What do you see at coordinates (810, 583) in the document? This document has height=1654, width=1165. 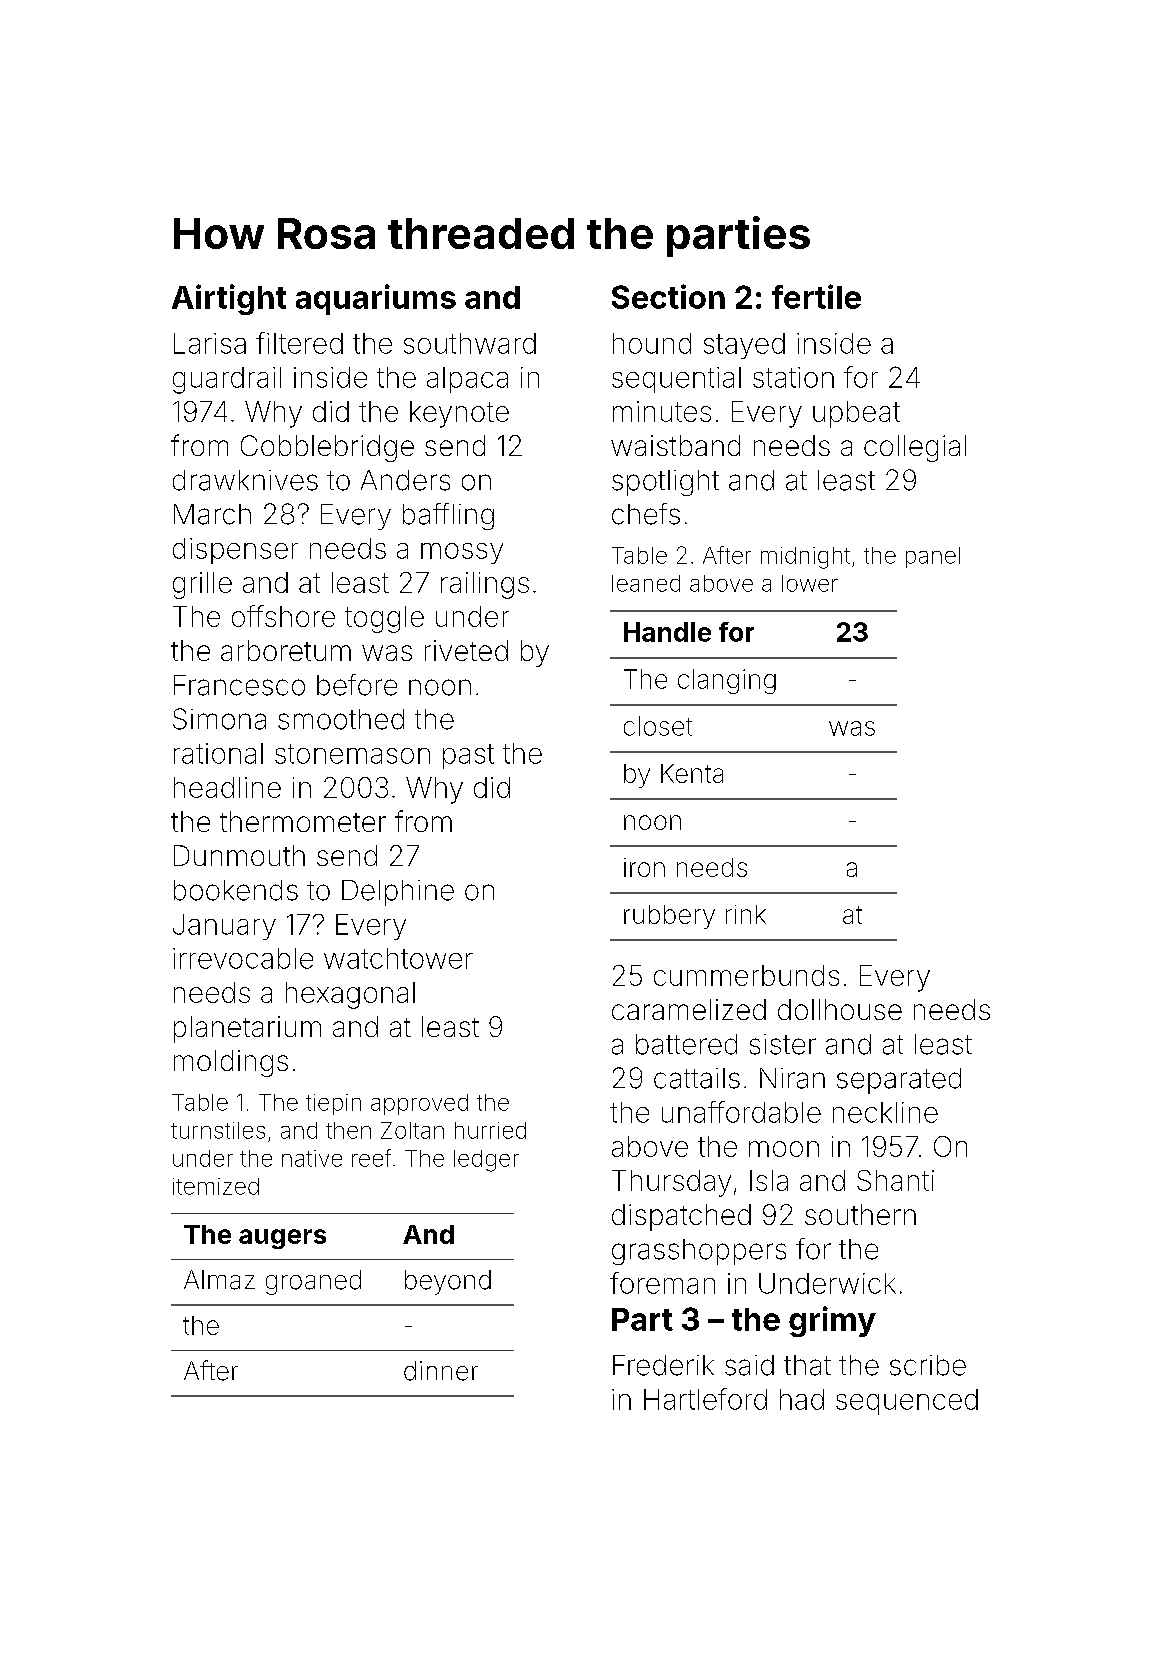 I see `lower` at bounding box center [810, 583].
